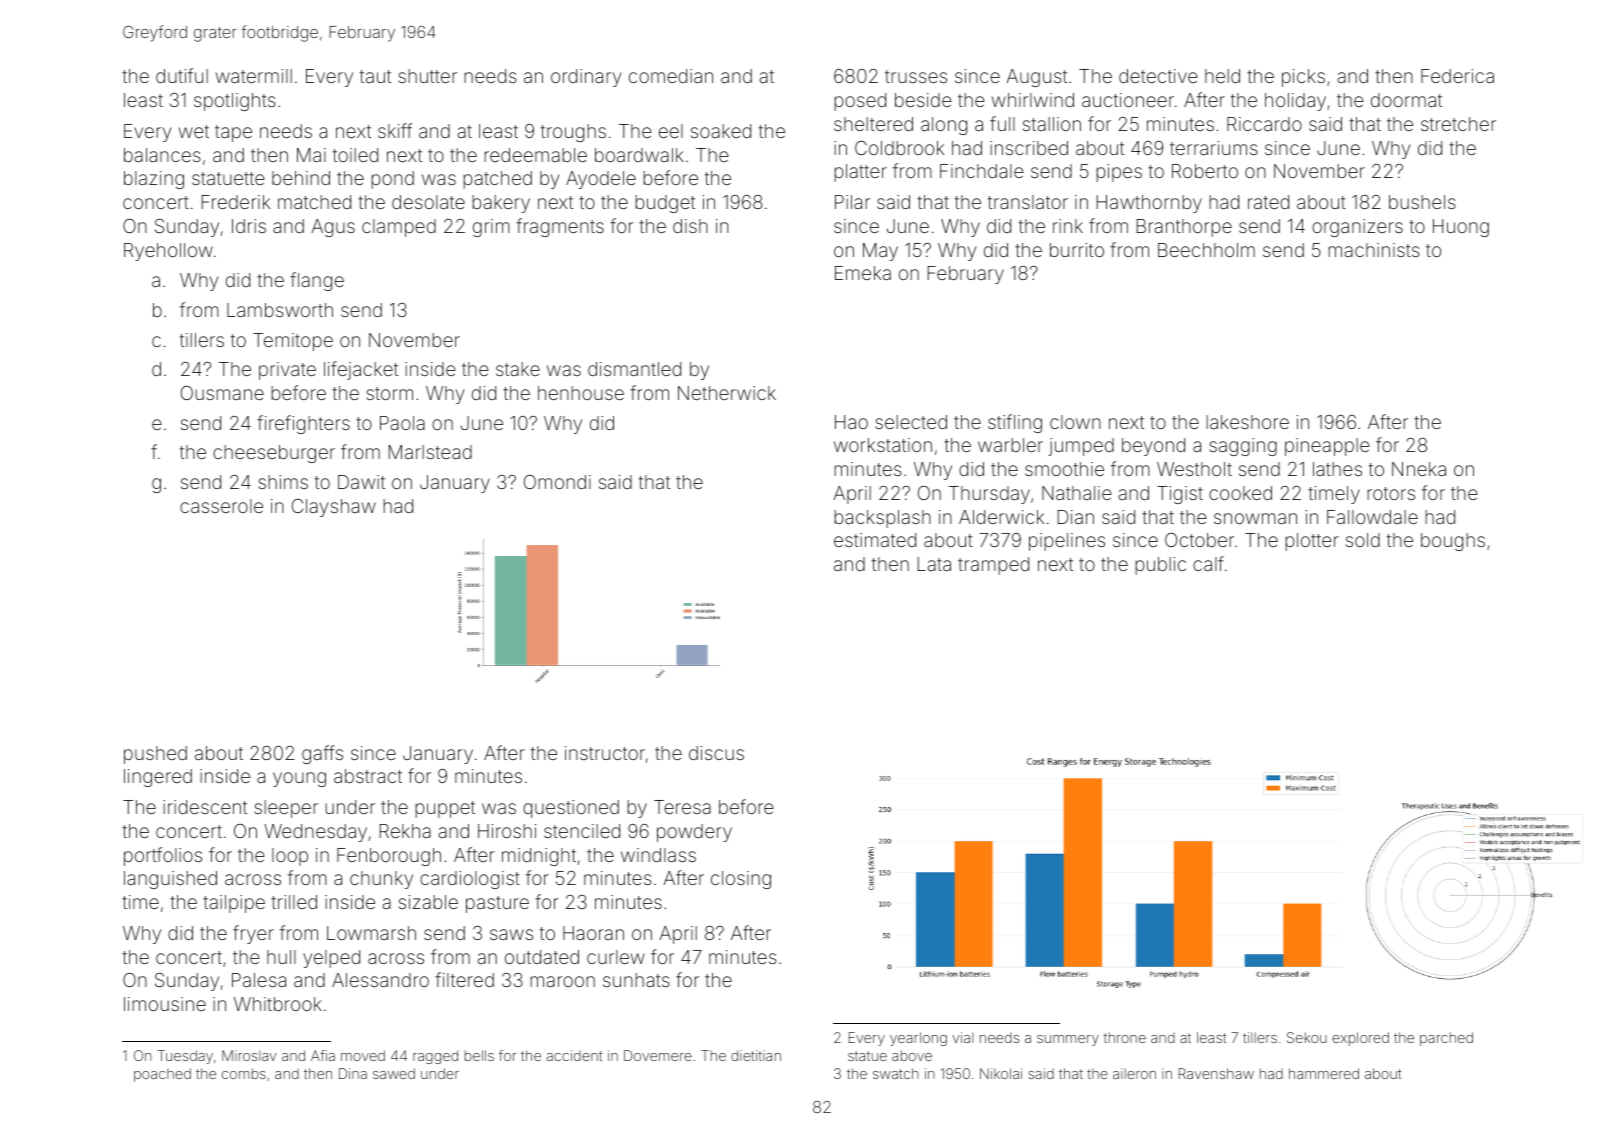  What do you see at coordinates (863, 273) in the screenshot?
I see `Emeka` at bounding box center [863, 273].
